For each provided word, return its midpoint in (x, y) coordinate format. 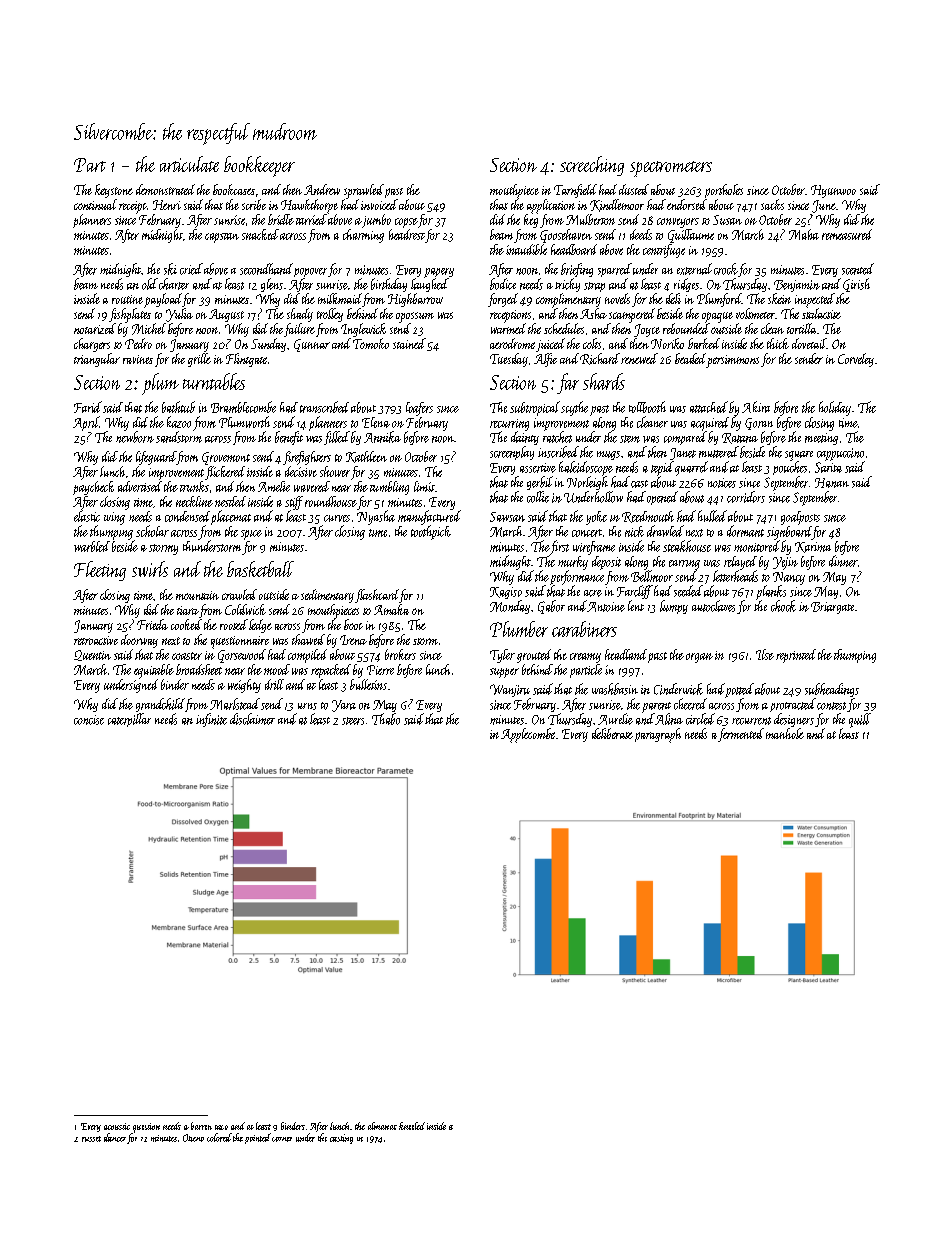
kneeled (412, 1126)
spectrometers (671, 169)
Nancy (789, 578)
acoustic (117, 1126)
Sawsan (507, 517)
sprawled (364, 191)
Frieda (152, 624)
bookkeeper (259, 166)
